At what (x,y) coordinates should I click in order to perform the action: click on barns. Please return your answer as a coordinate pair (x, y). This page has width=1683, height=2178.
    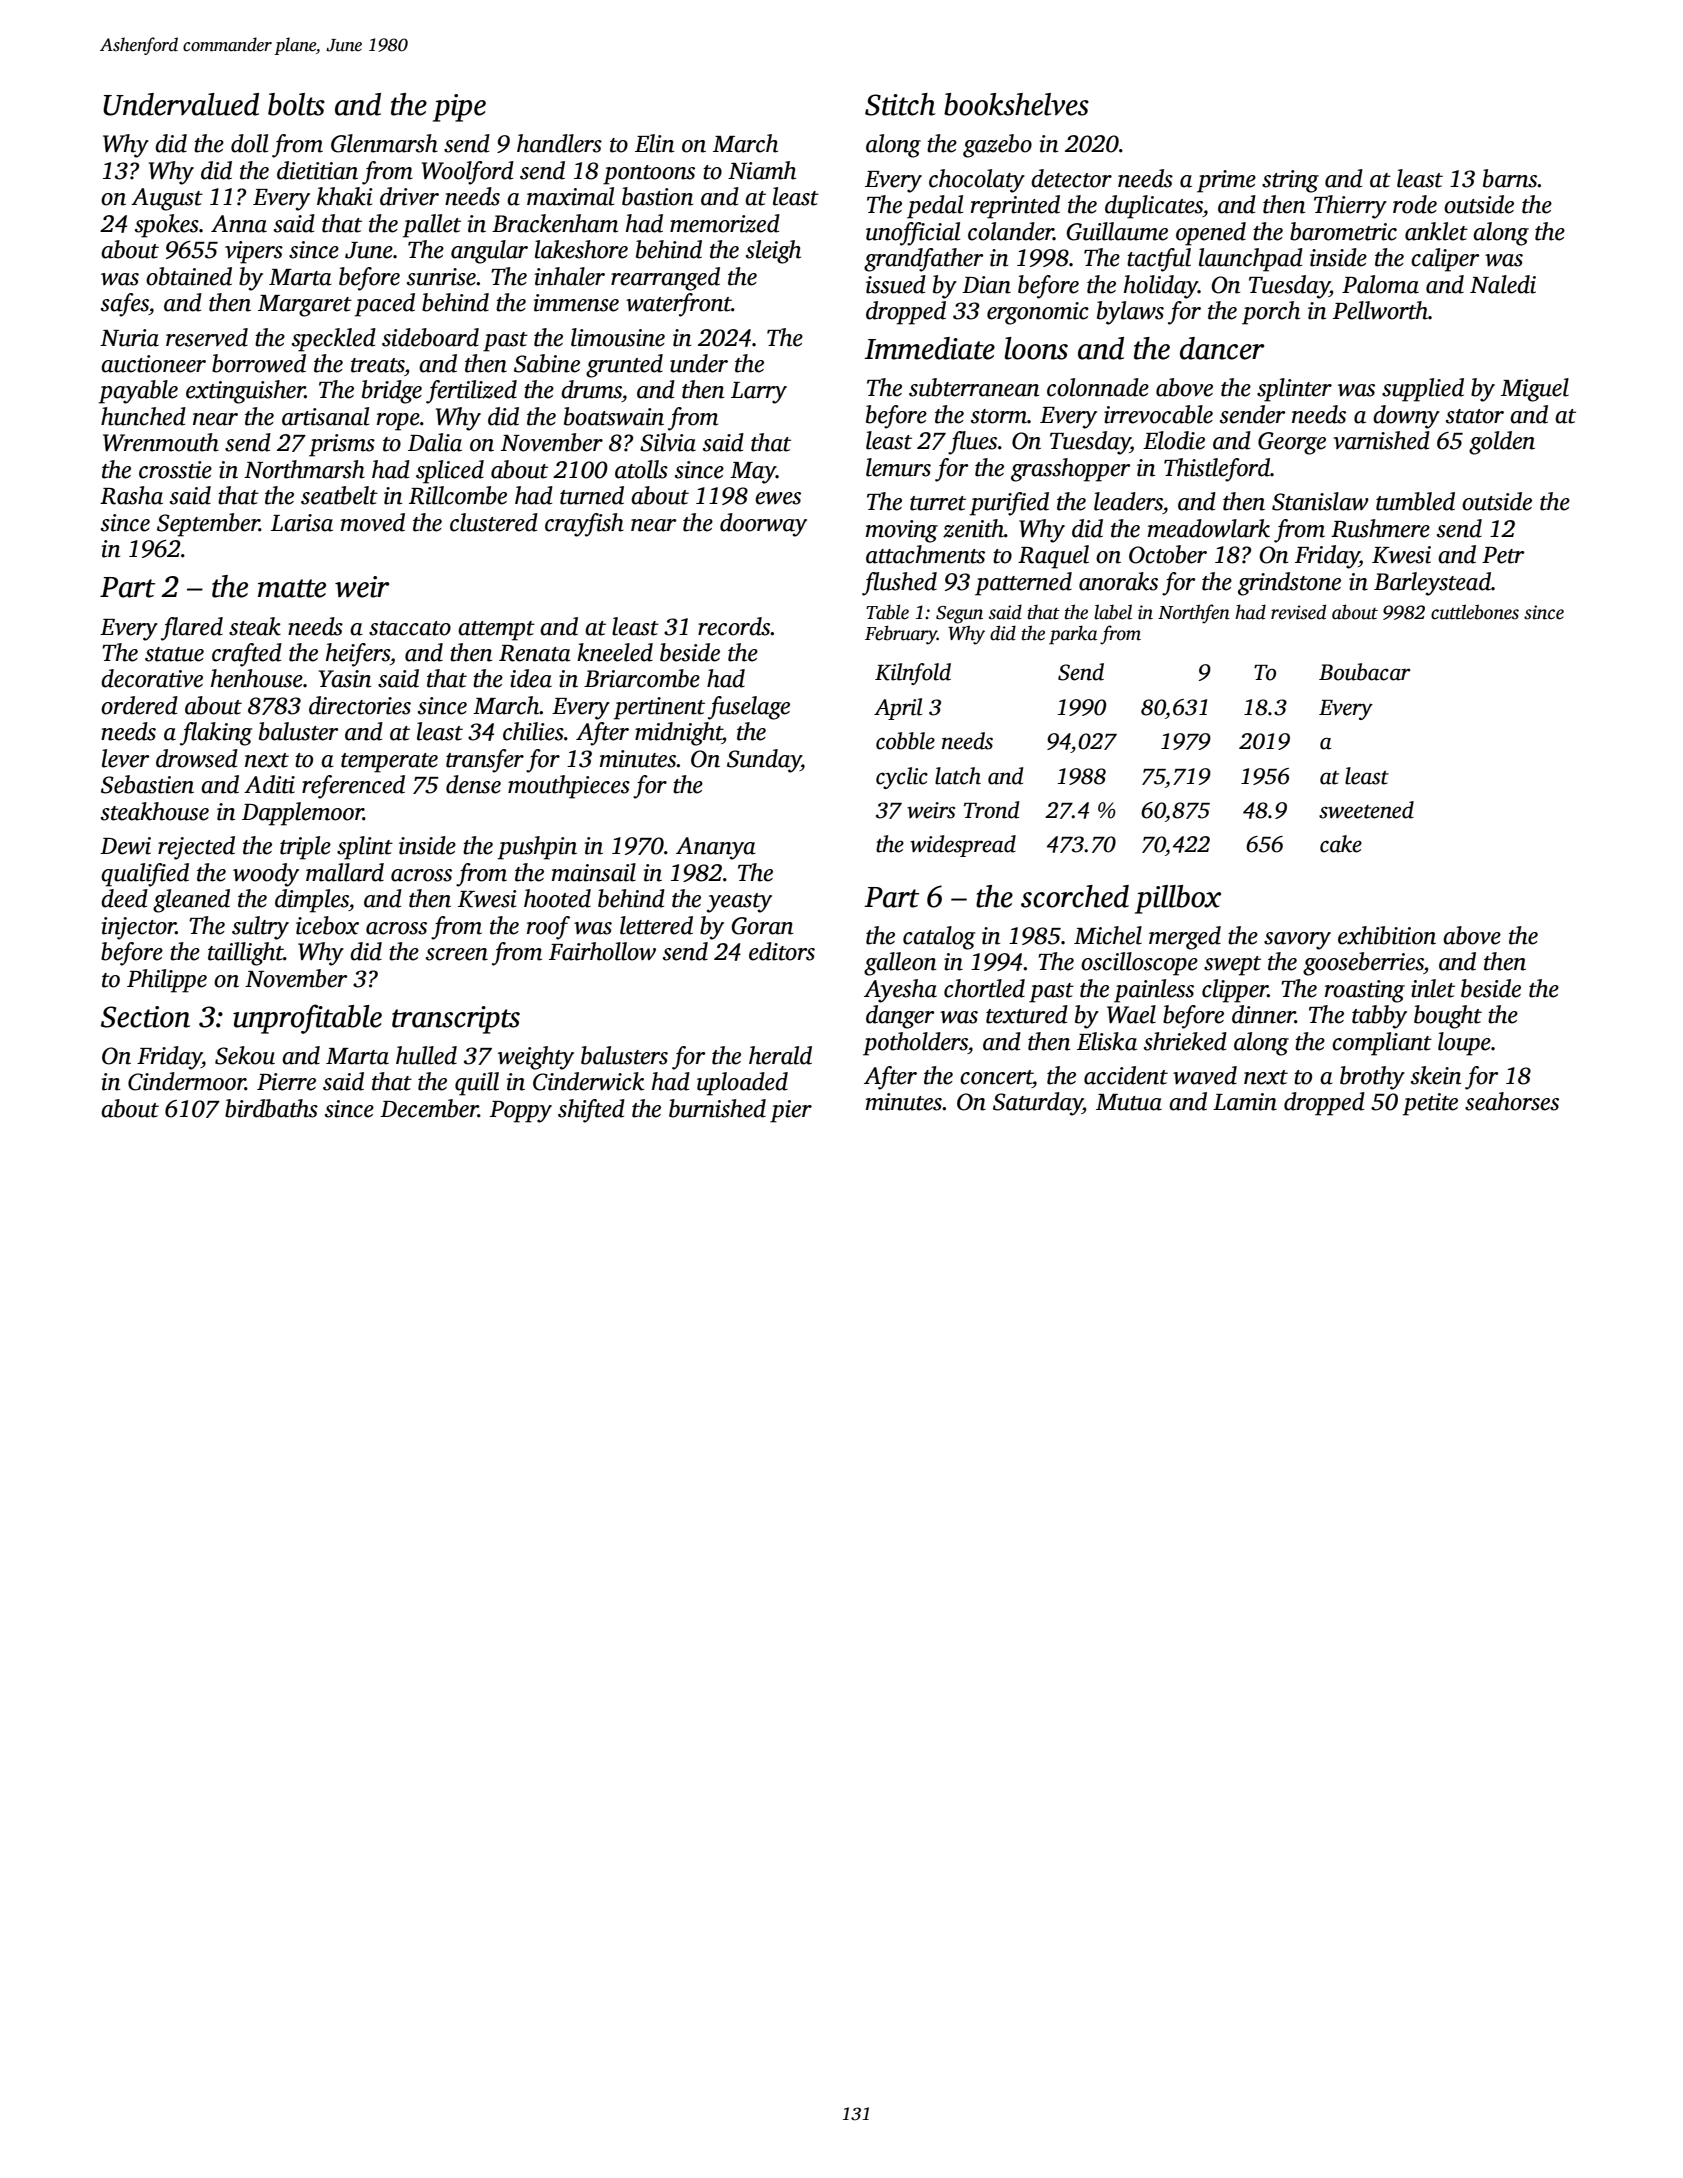
    Looking at the image, I should click on (1510, 178).
